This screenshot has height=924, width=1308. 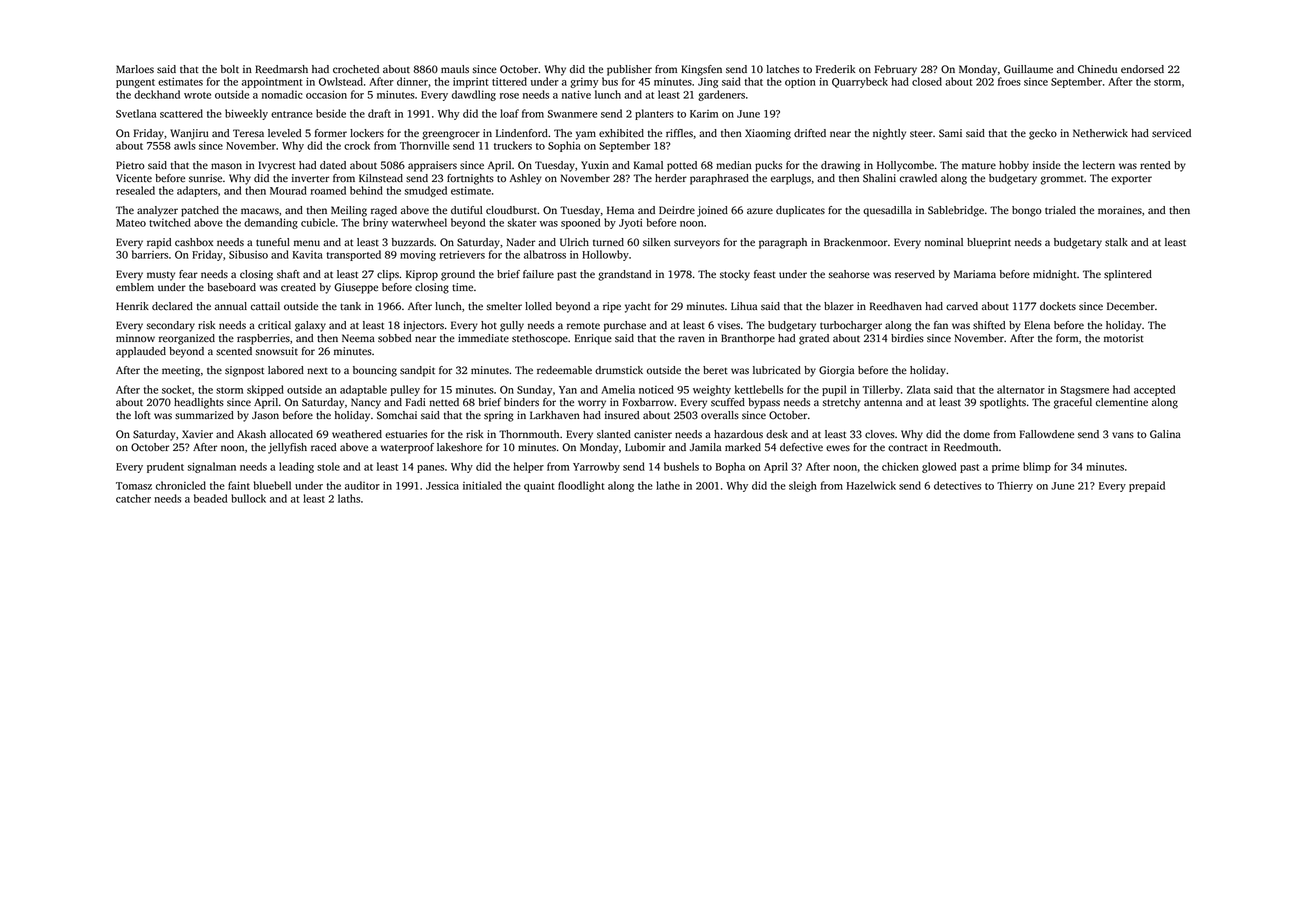 I want to click on pungent, so click(x=135, y=83).
